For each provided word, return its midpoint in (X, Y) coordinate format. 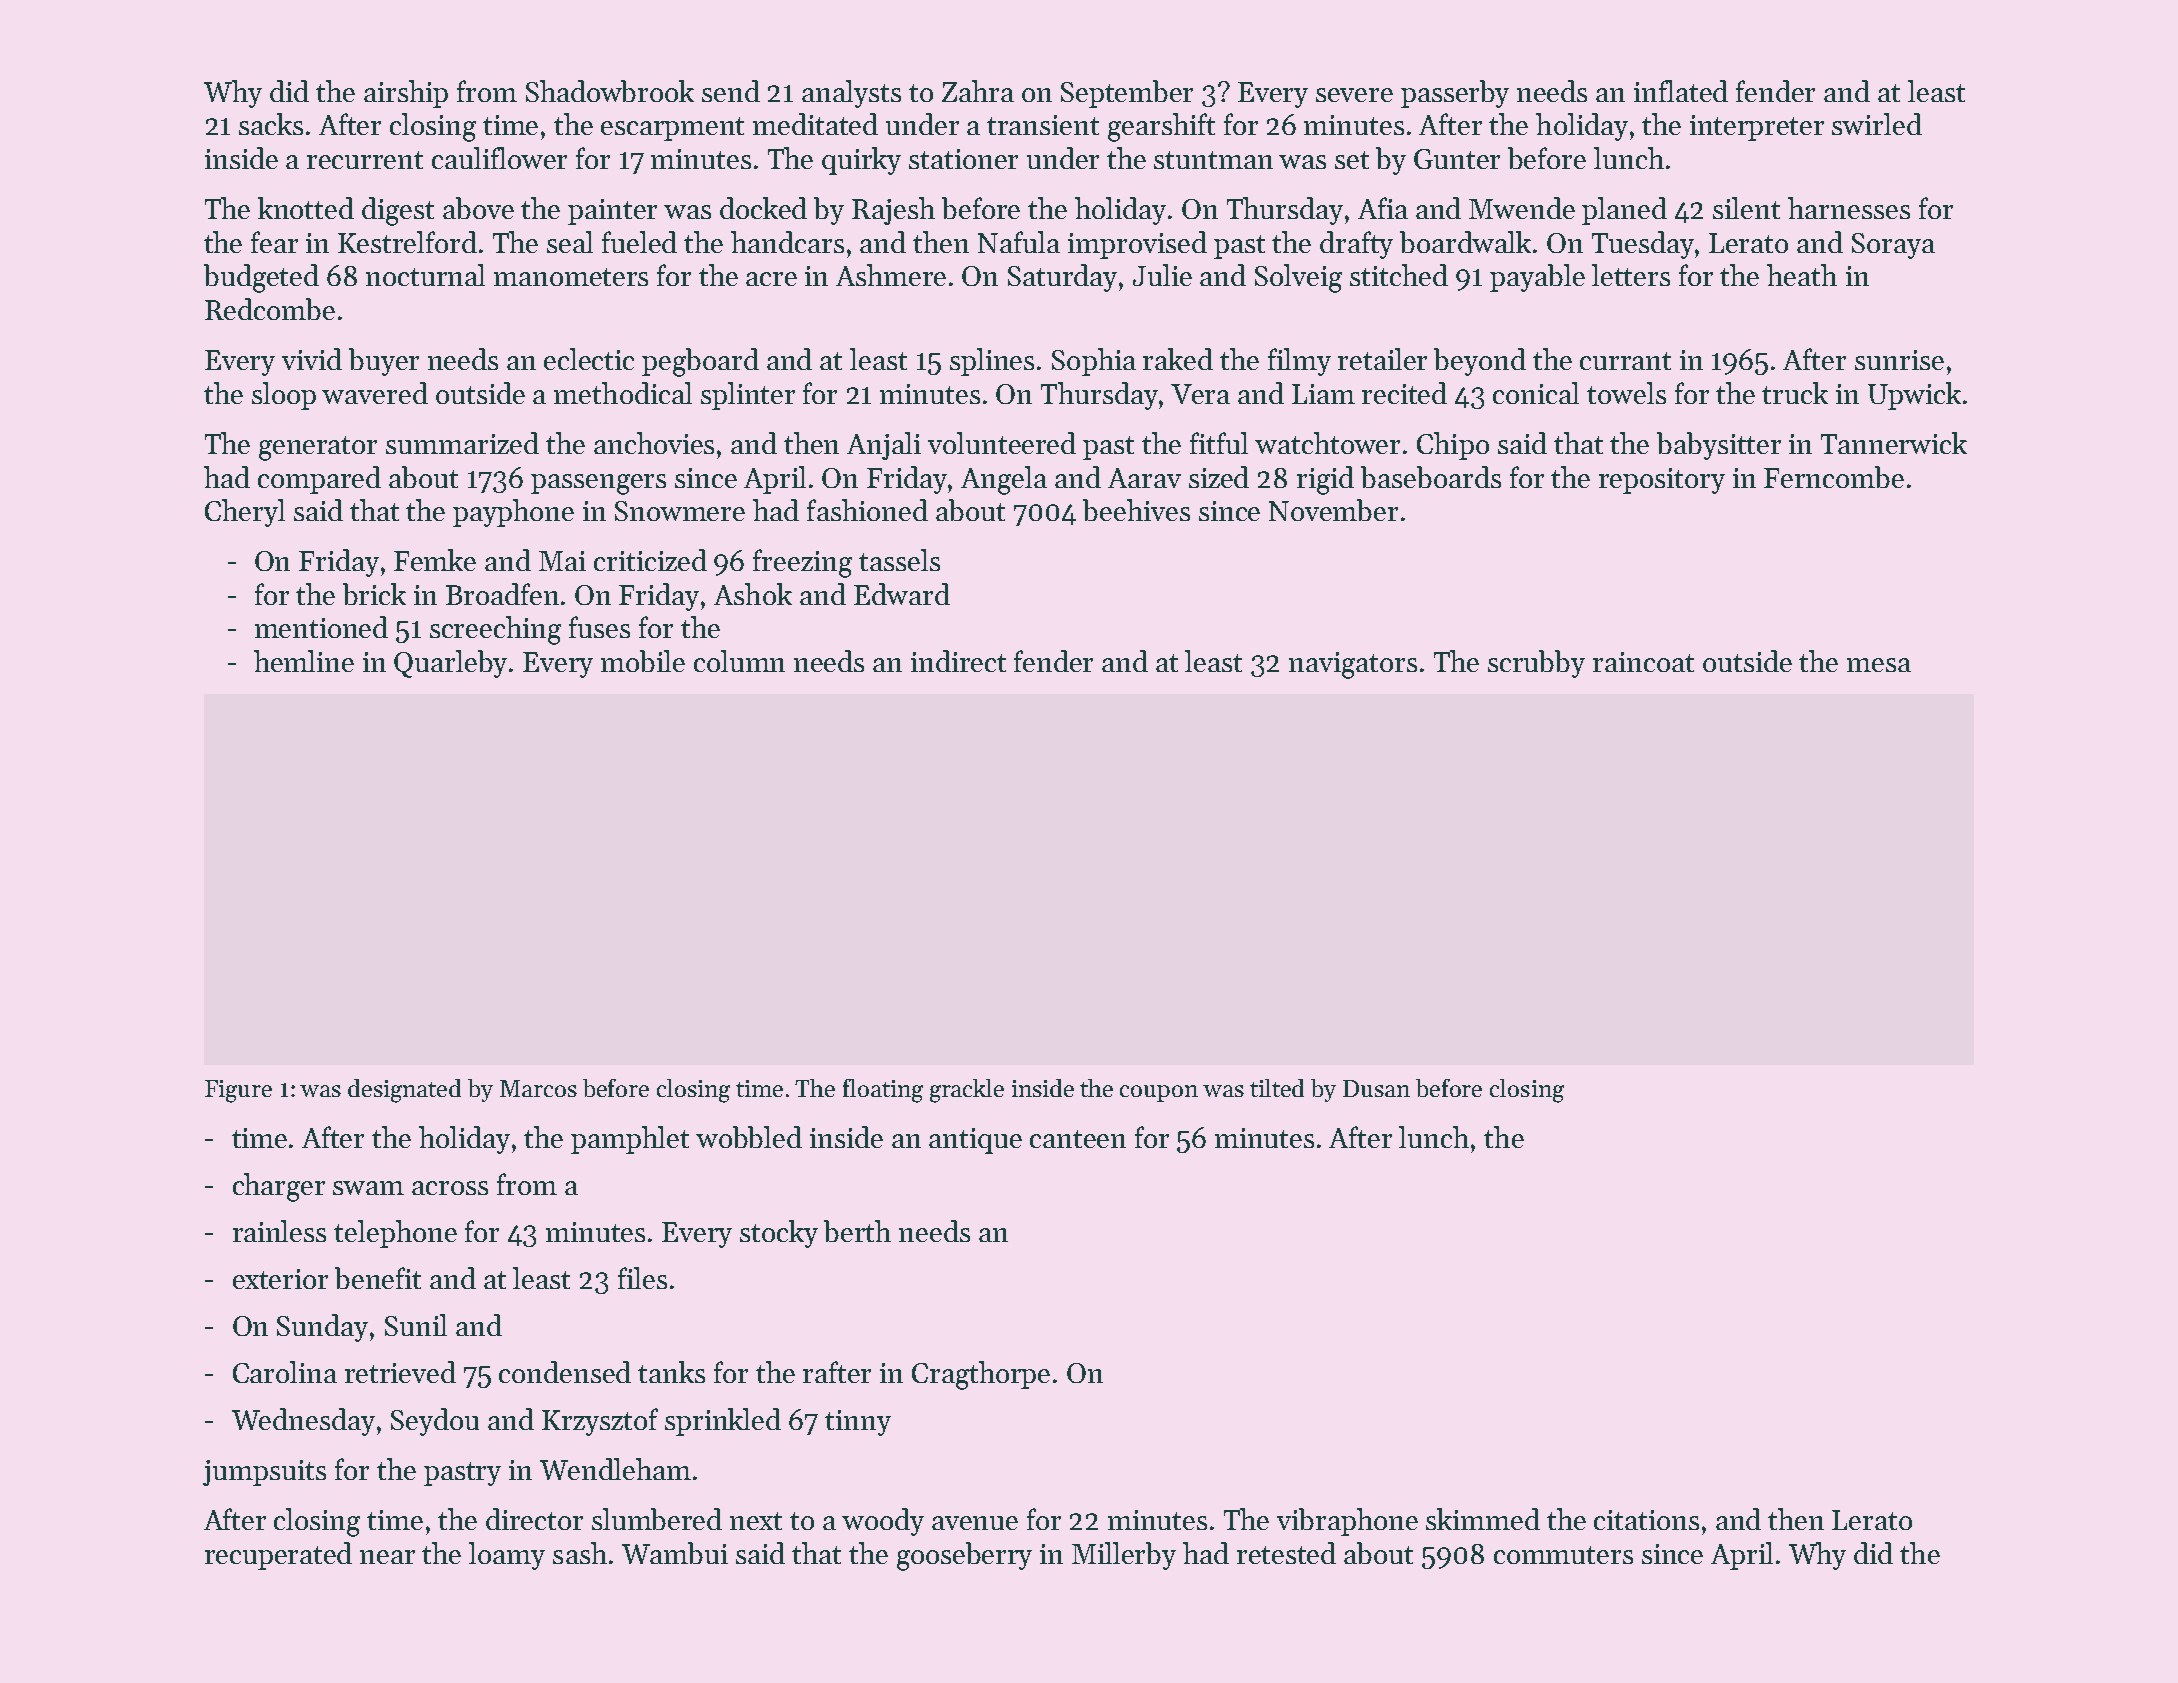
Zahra (978, 91)
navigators (1353, 665)
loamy (507, 1556)
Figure (238, 1091)
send (731, 91)
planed (1624, 211)
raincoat (1643, 662)
